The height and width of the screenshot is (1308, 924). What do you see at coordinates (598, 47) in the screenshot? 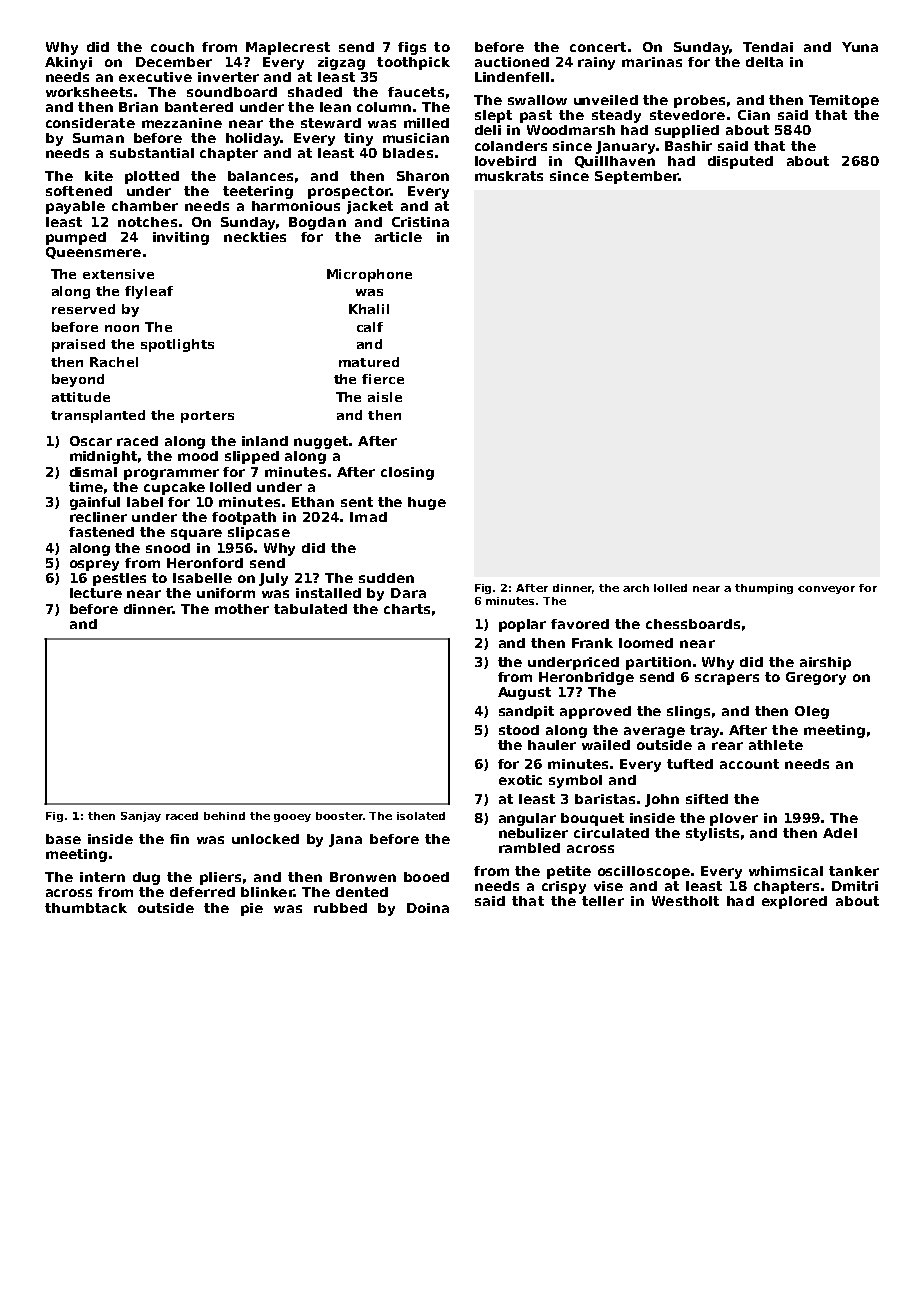
I see `concert` at bounding box center [598, 47].
